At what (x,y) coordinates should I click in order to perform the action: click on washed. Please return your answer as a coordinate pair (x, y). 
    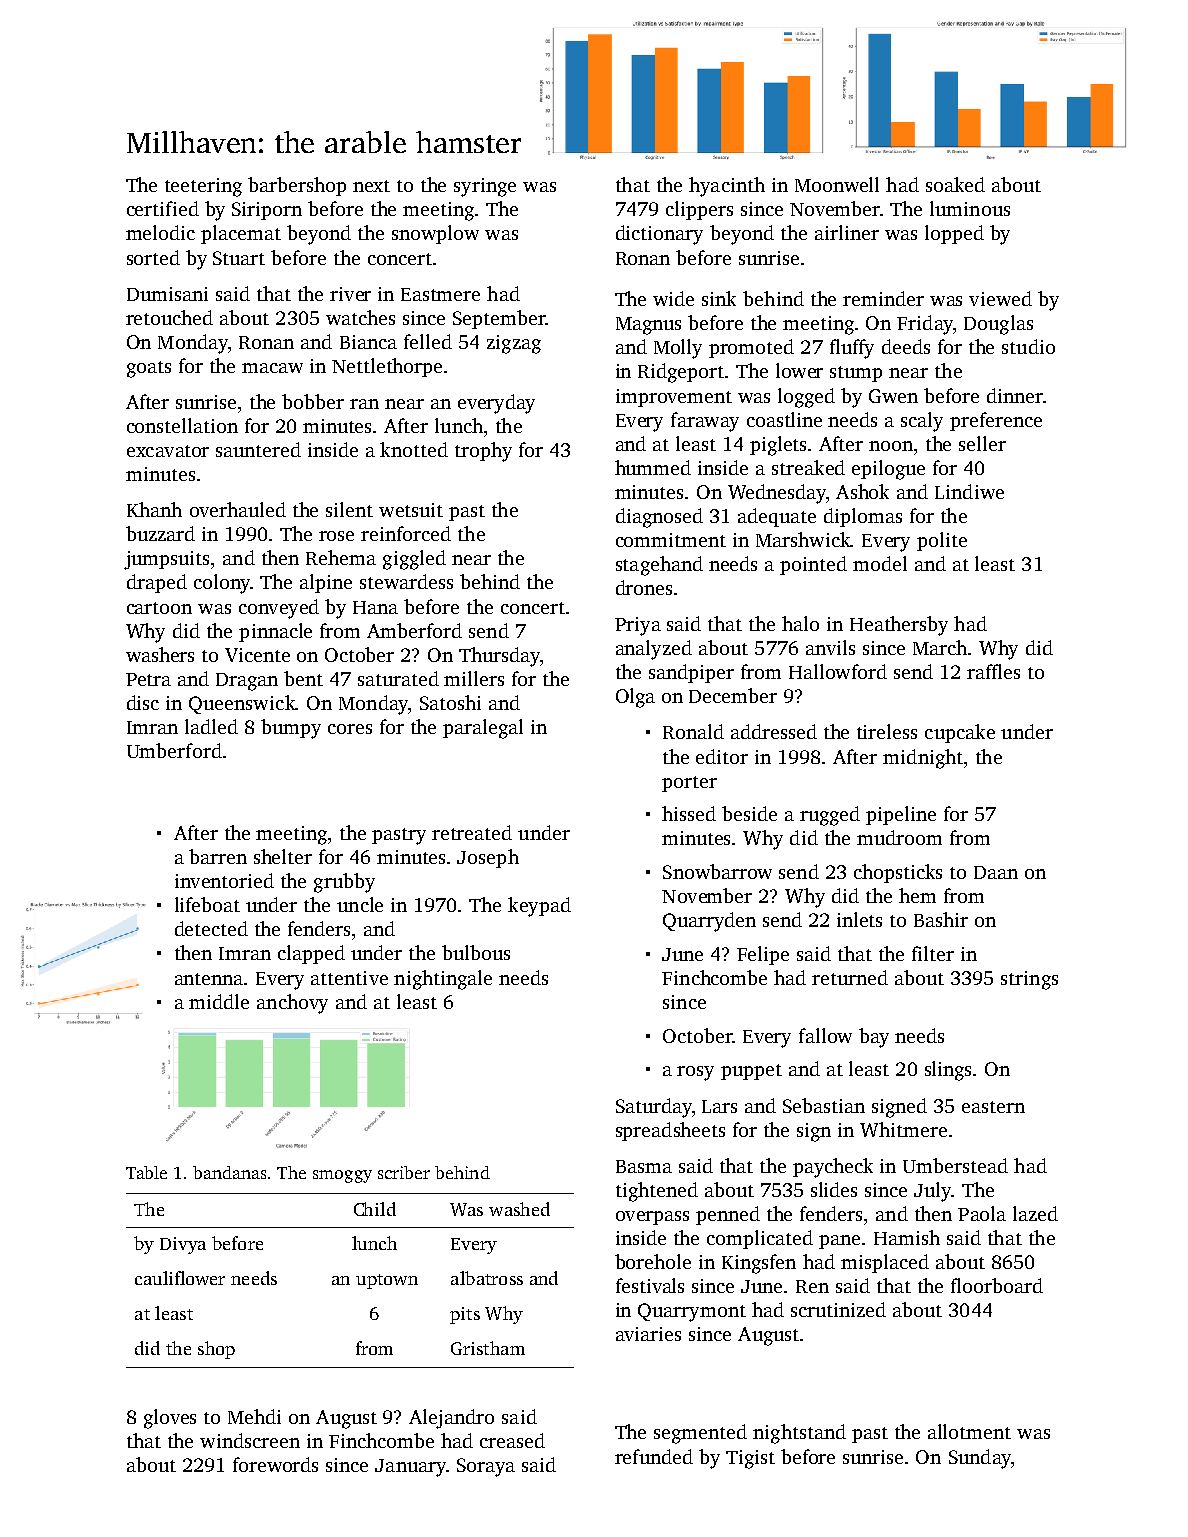
    Looking at the image, I should click on (519, 1209).
